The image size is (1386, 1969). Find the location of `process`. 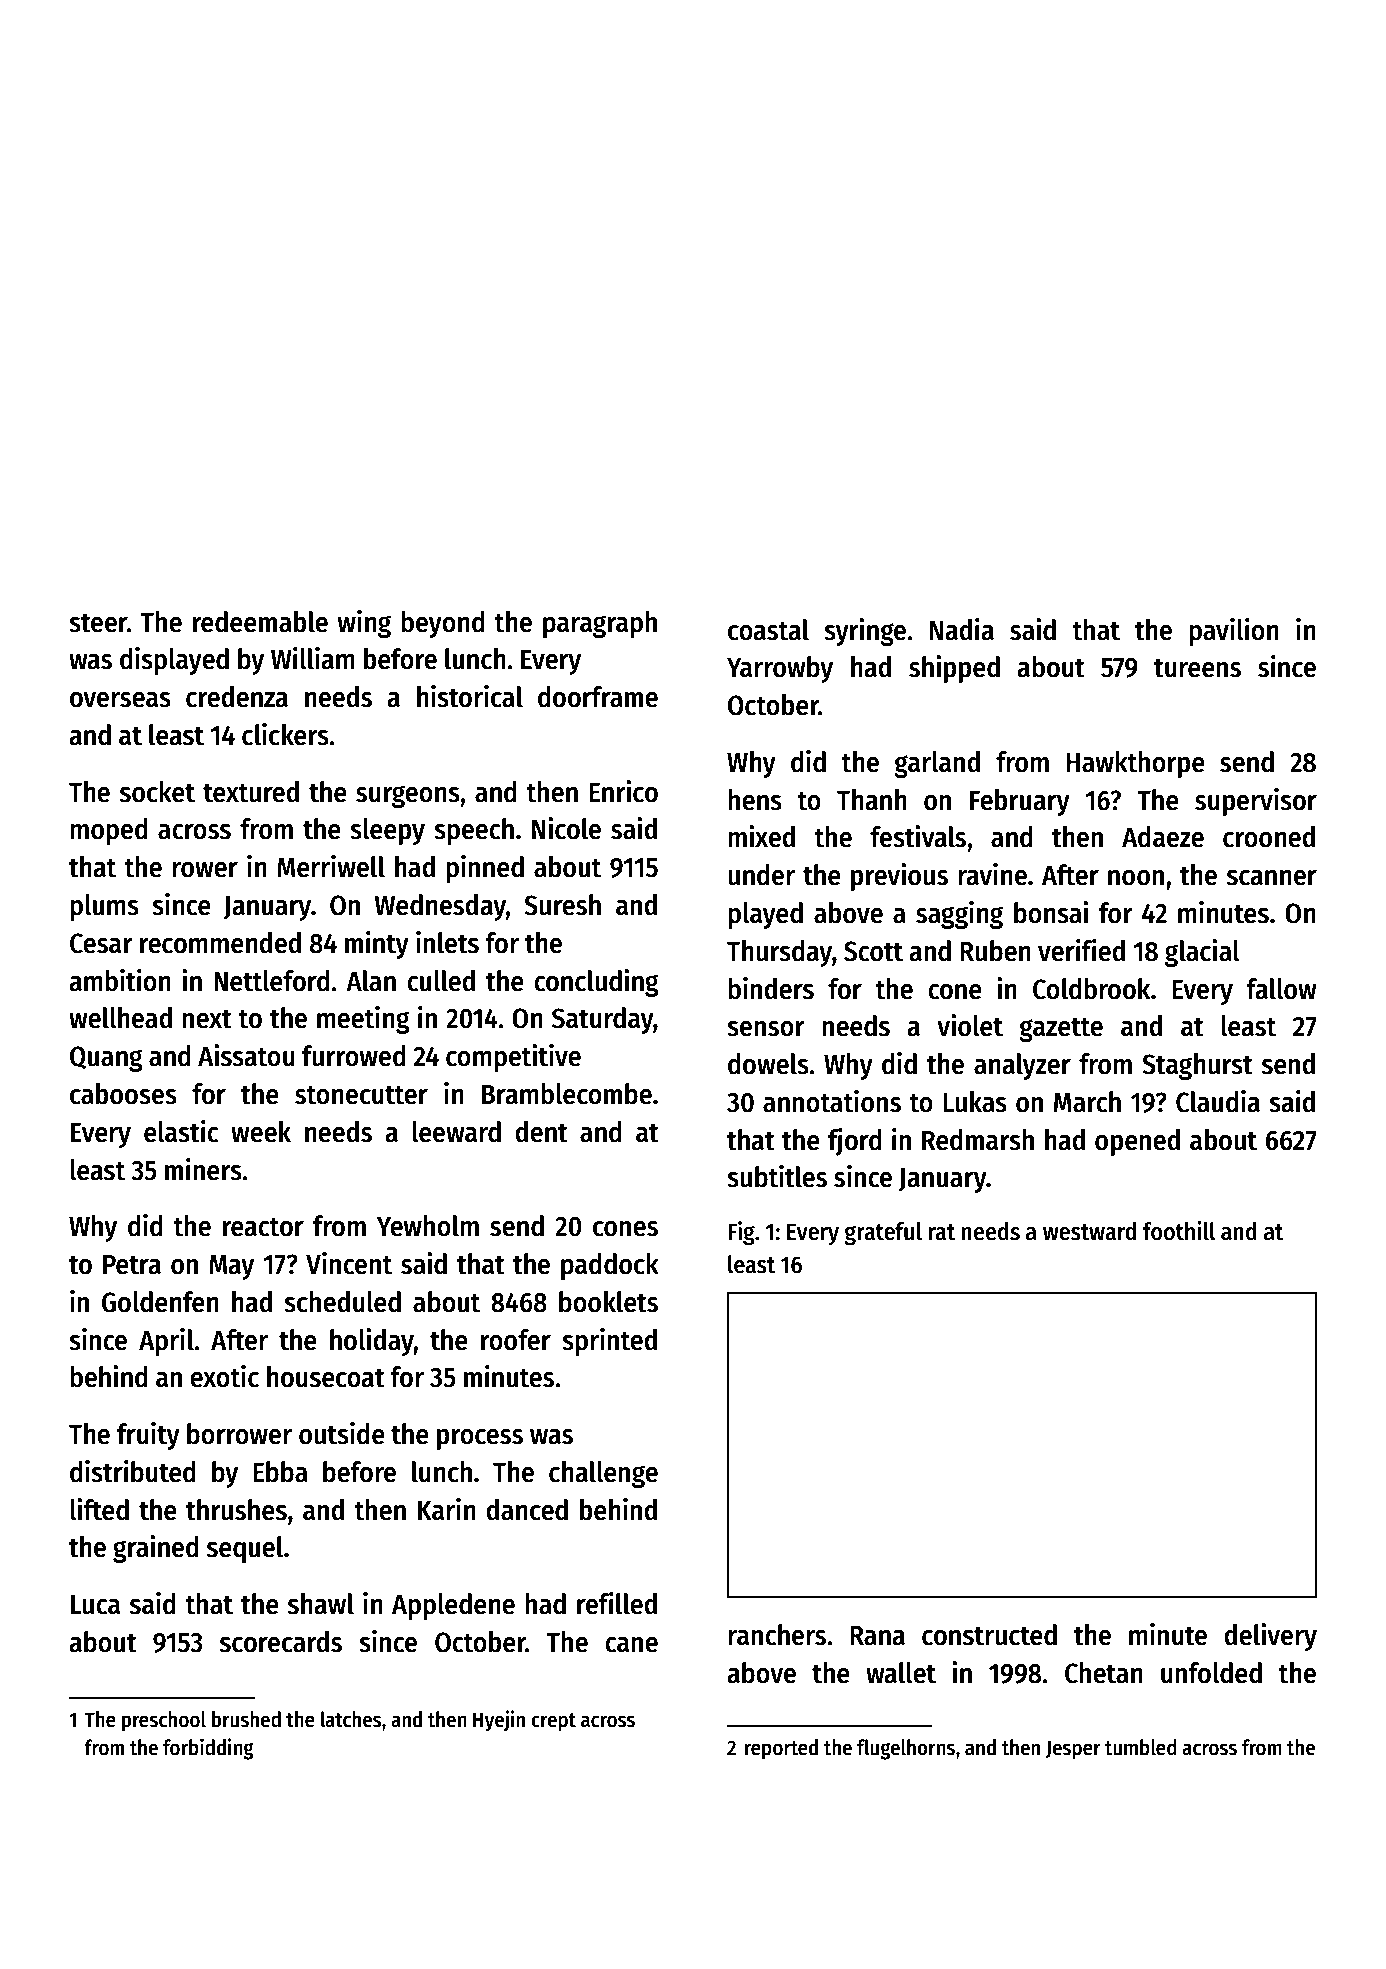

process is located at coordinates (480, 1439).
